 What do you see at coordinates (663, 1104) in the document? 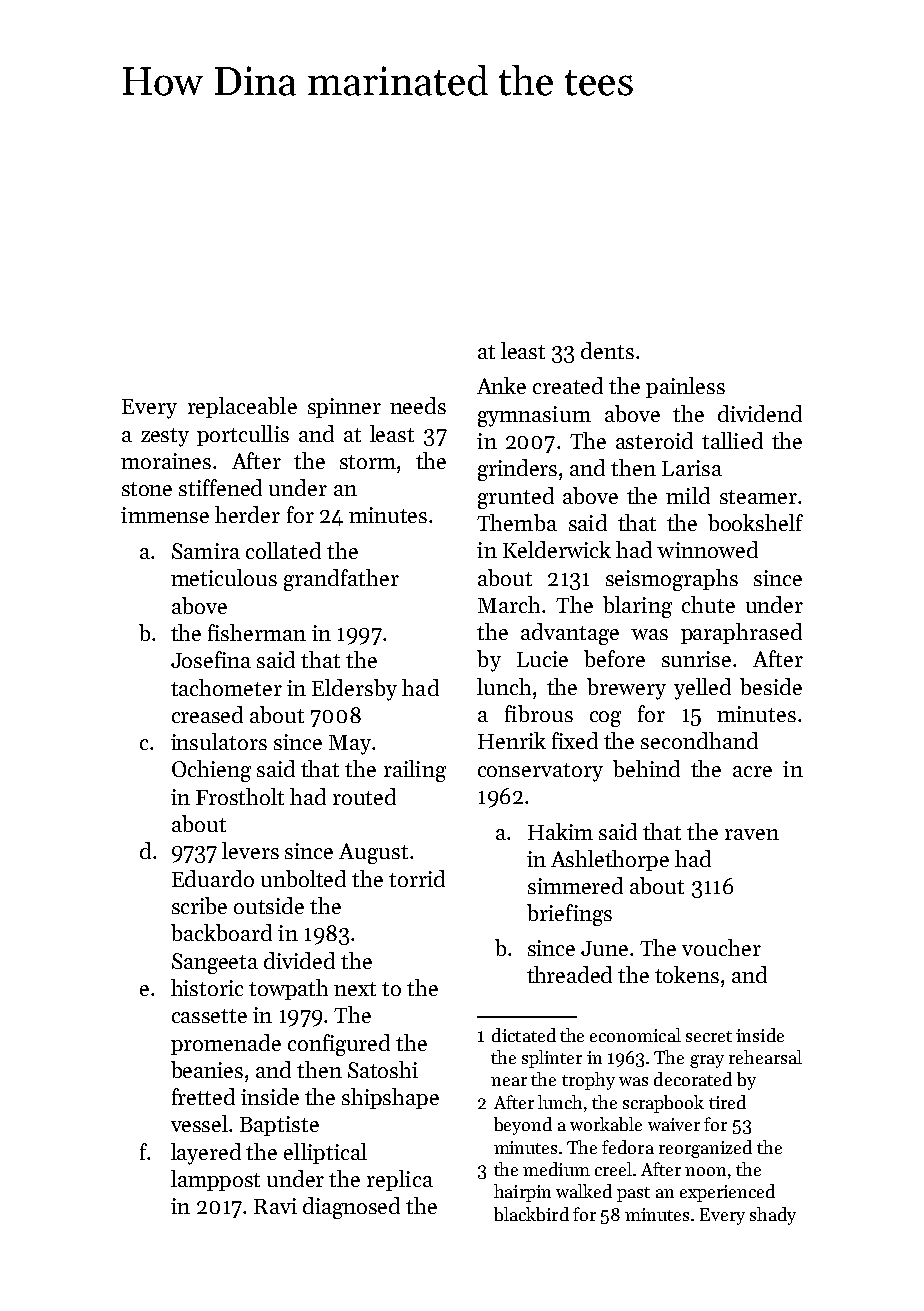
I see `scrapbook` at bounding box center [663, 1104].
